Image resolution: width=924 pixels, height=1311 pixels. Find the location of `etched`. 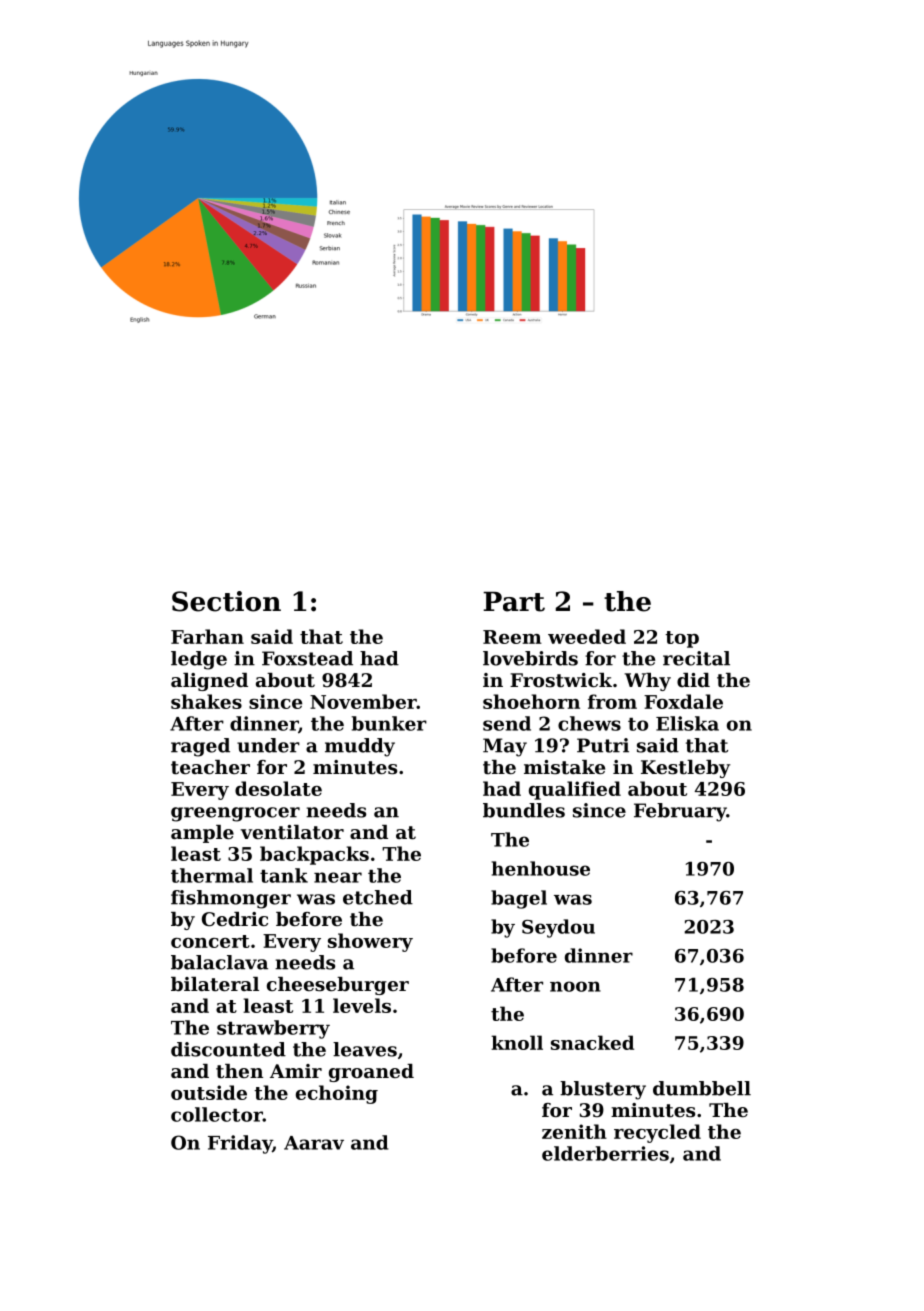

etched is located at coordinates (378, 897).
